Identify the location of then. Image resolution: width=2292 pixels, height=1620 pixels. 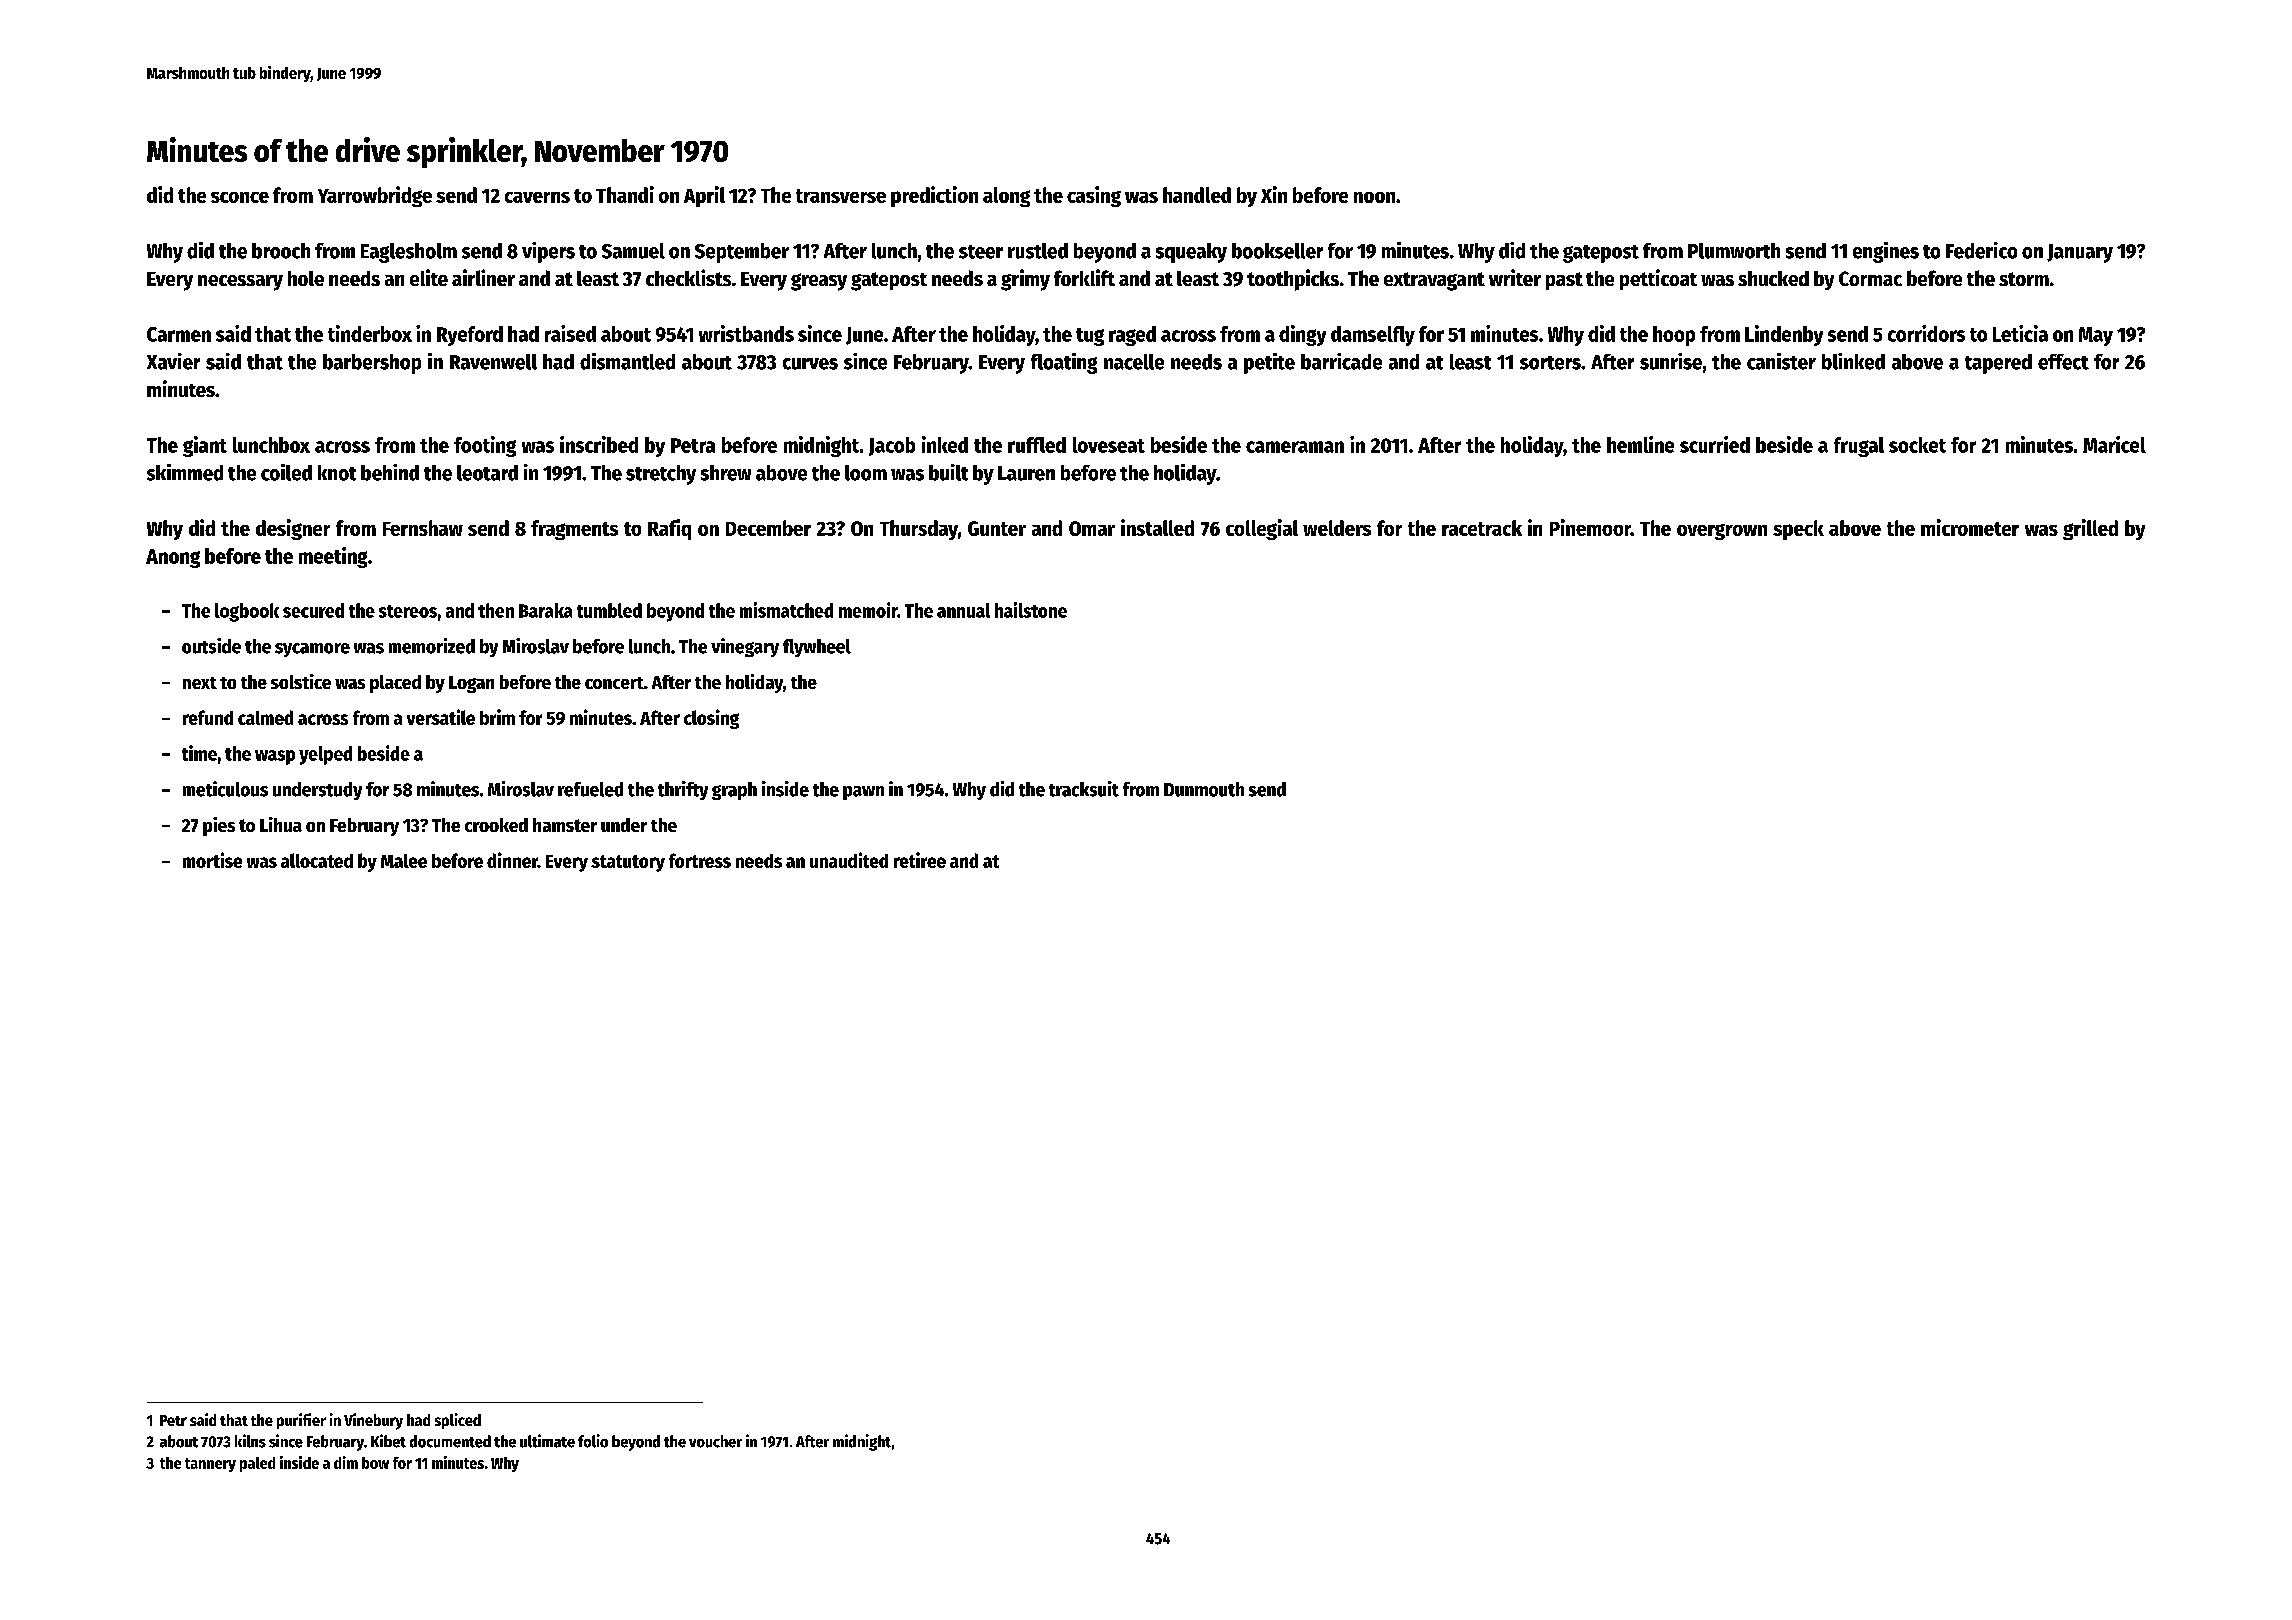
(496, 610).
